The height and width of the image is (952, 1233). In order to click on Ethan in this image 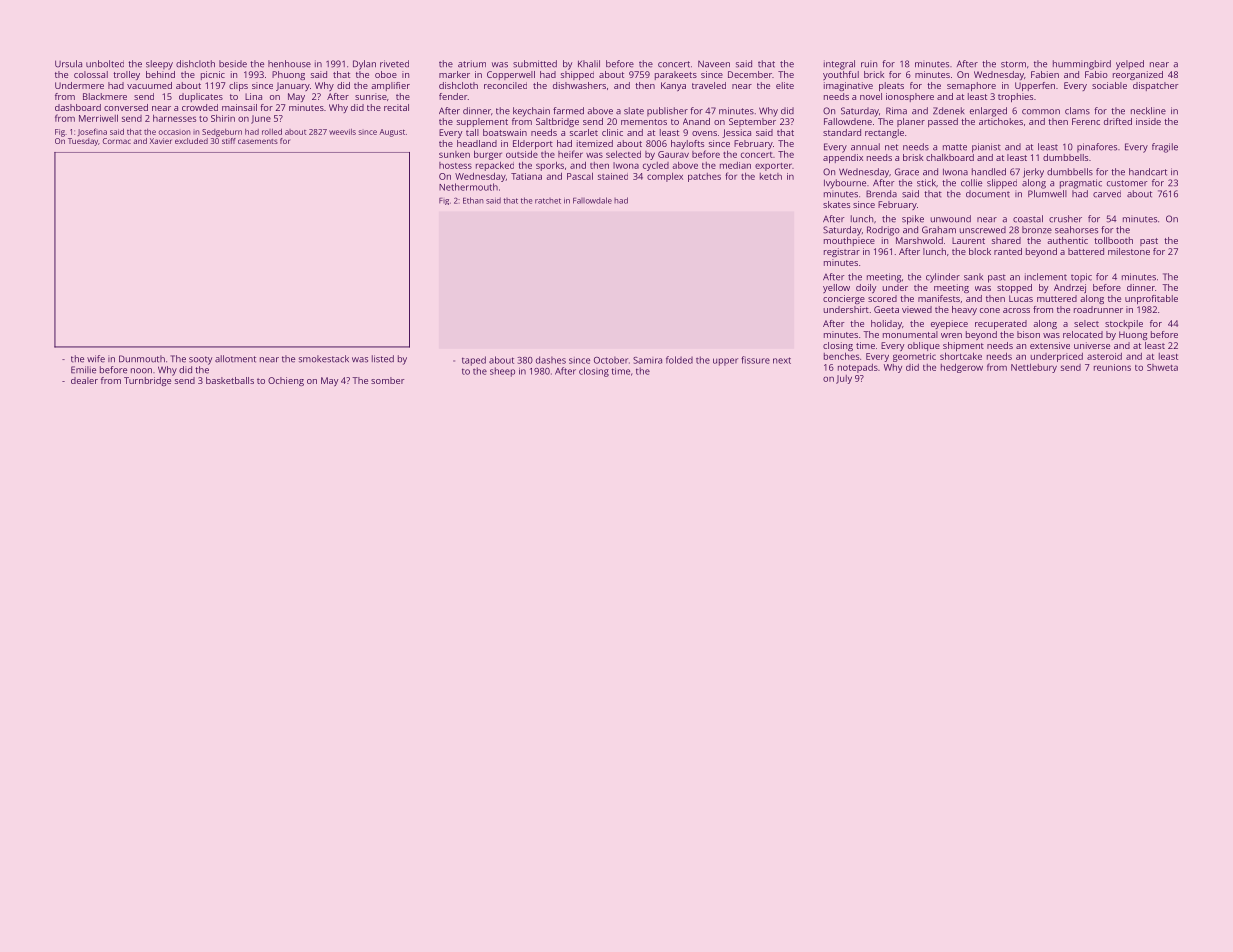, I will do `click(473, 200)`.
